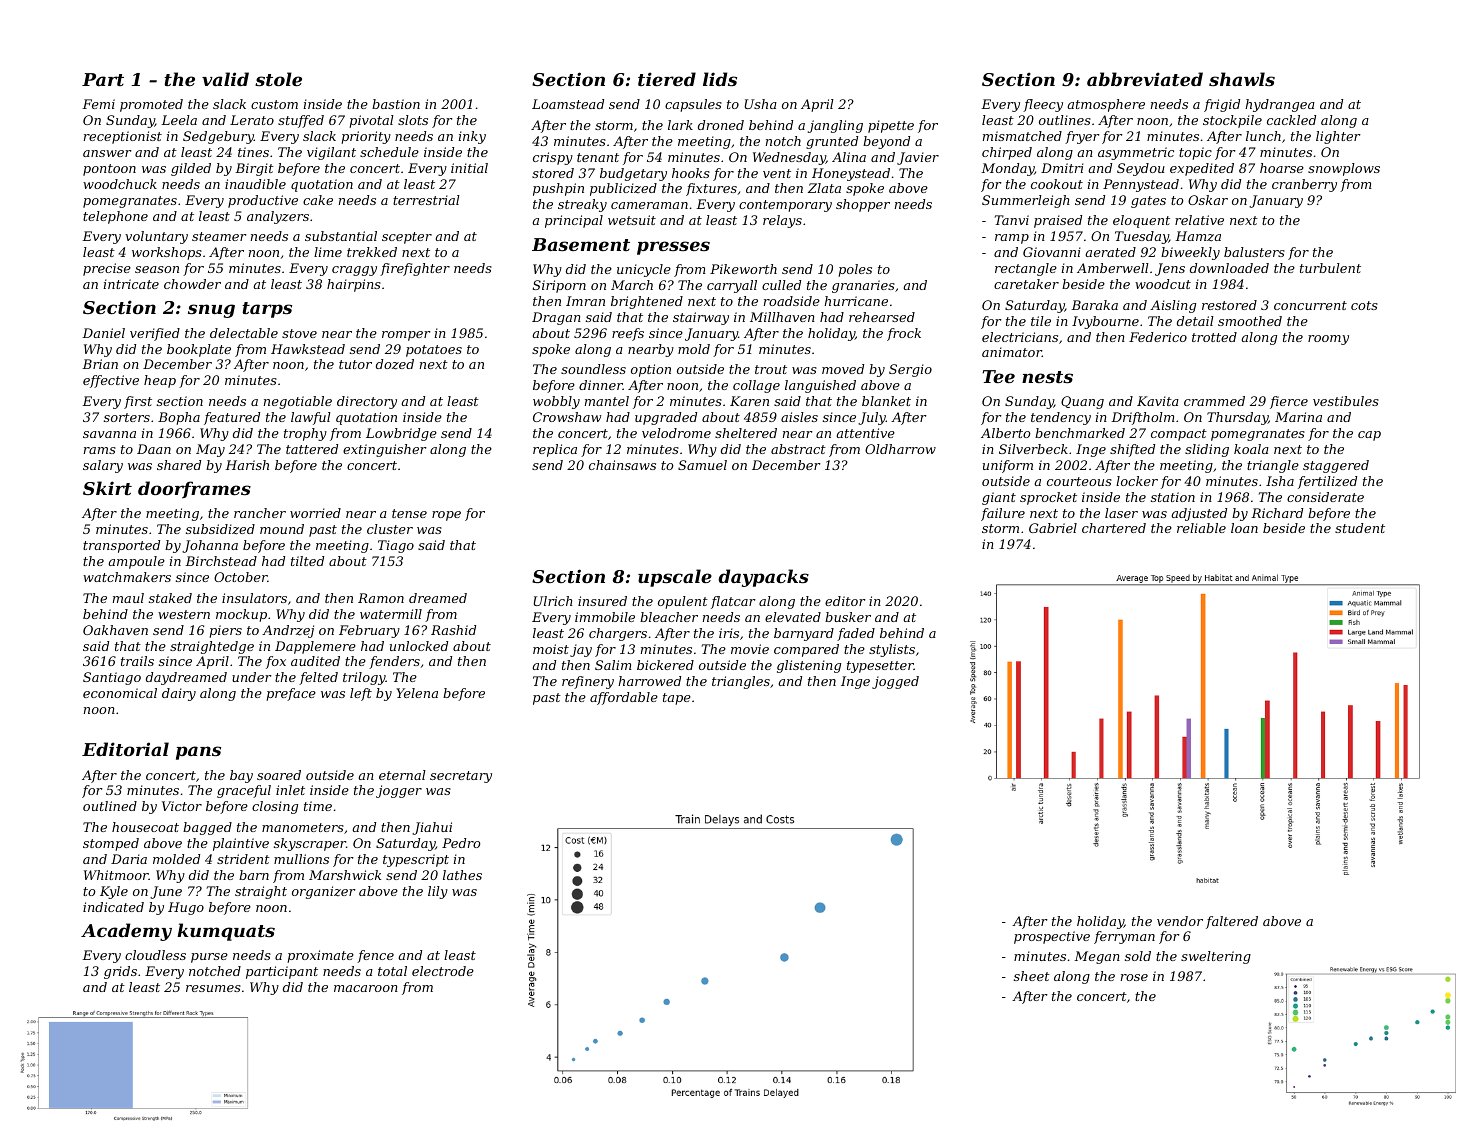 Image resolution: width=1476 pixels, height=1141 pixels. Describe the element at coordinates (895, 682) in the document. I see `jogged` at that location.
